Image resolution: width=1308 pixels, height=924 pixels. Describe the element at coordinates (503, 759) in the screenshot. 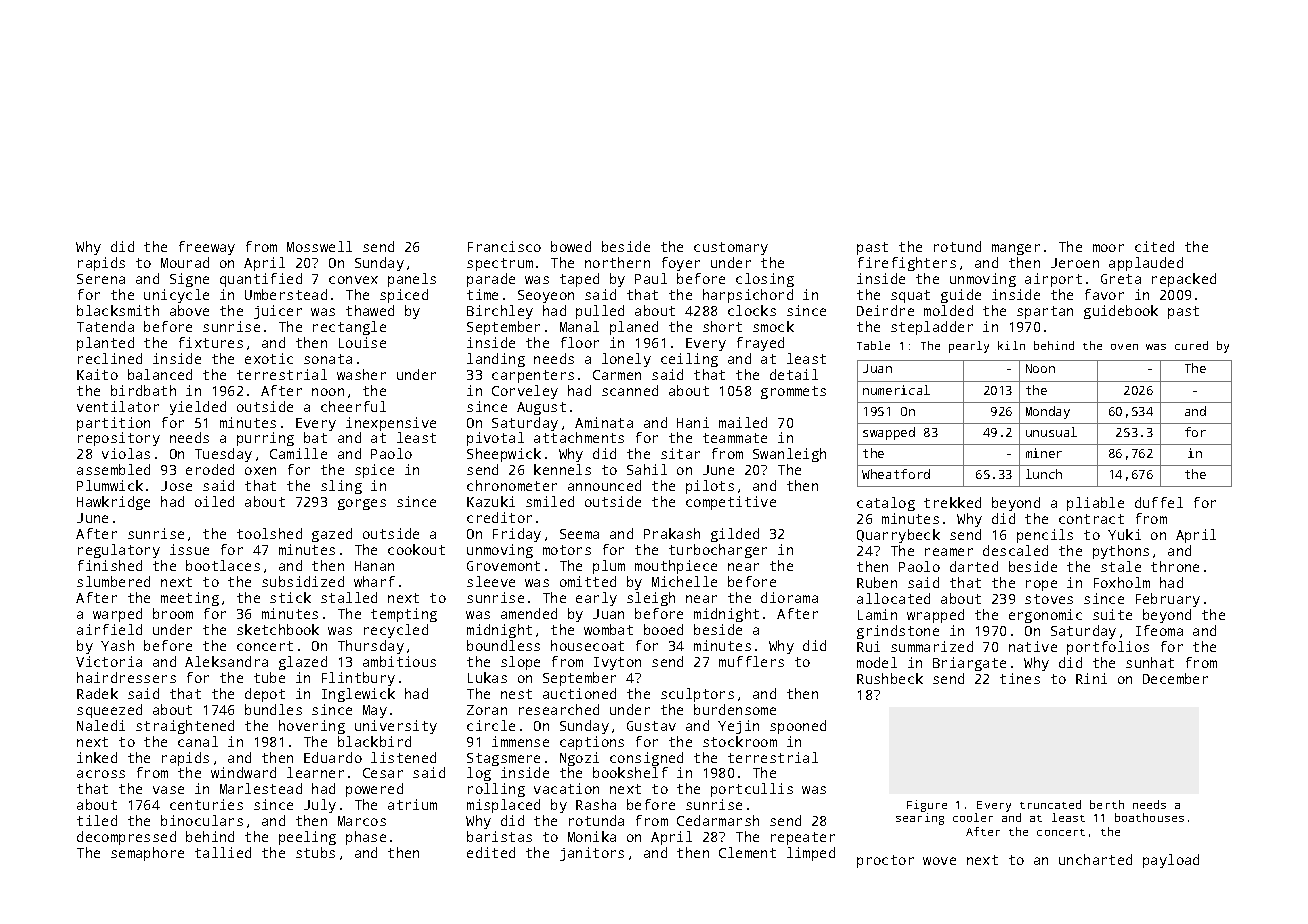

I see `Stagsmere` at that location.
